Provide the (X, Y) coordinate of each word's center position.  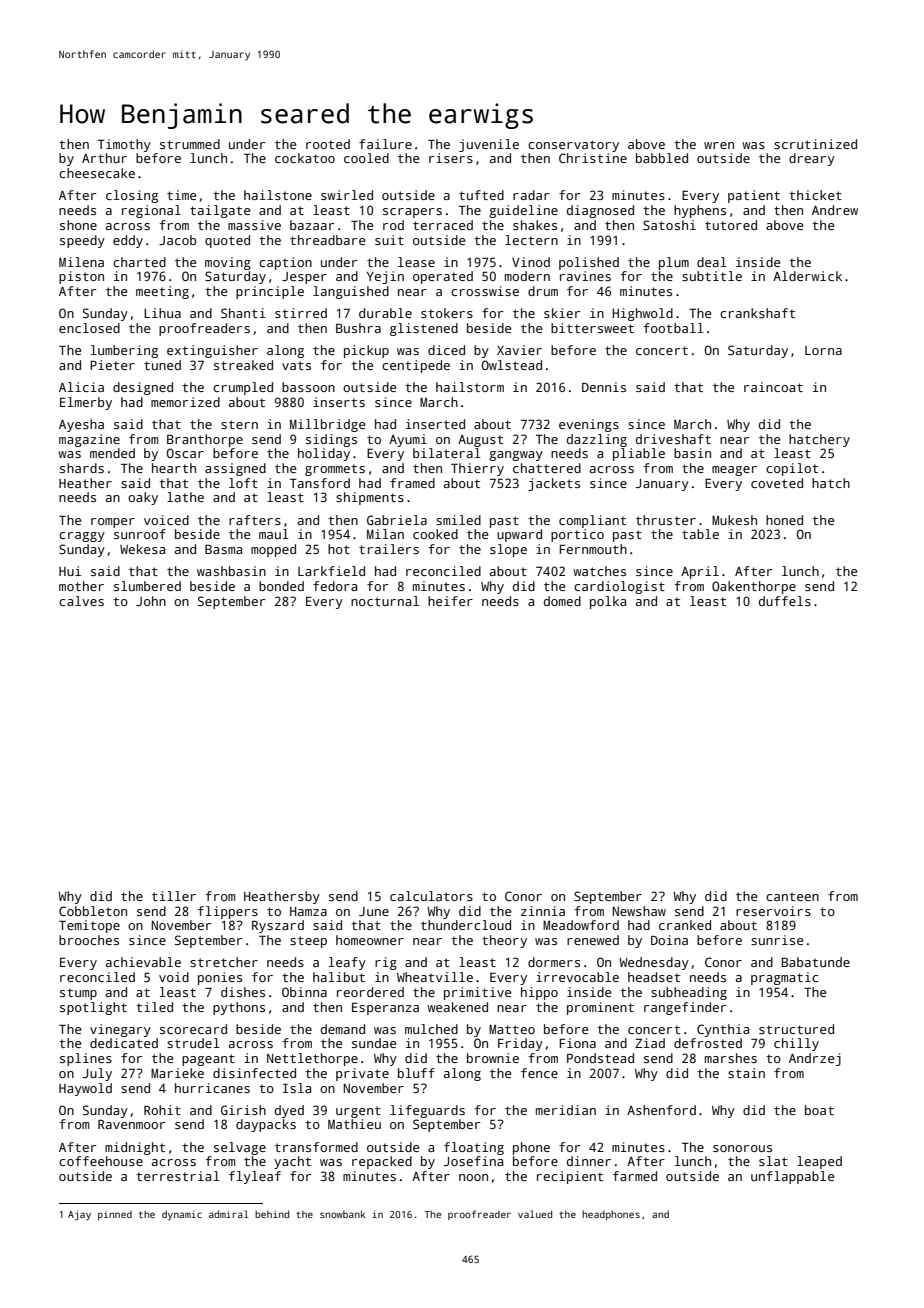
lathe (185, 497)
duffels (785, 601)
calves (81, 601)
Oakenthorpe (754, 587)
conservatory (573, 146)
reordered (370, 992)
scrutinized (815, 144)
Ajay (79, 1215)
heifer (450, 601)
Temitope (89, 926)
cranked (685, 925)
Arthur (104, 158)
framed (412, 483)
